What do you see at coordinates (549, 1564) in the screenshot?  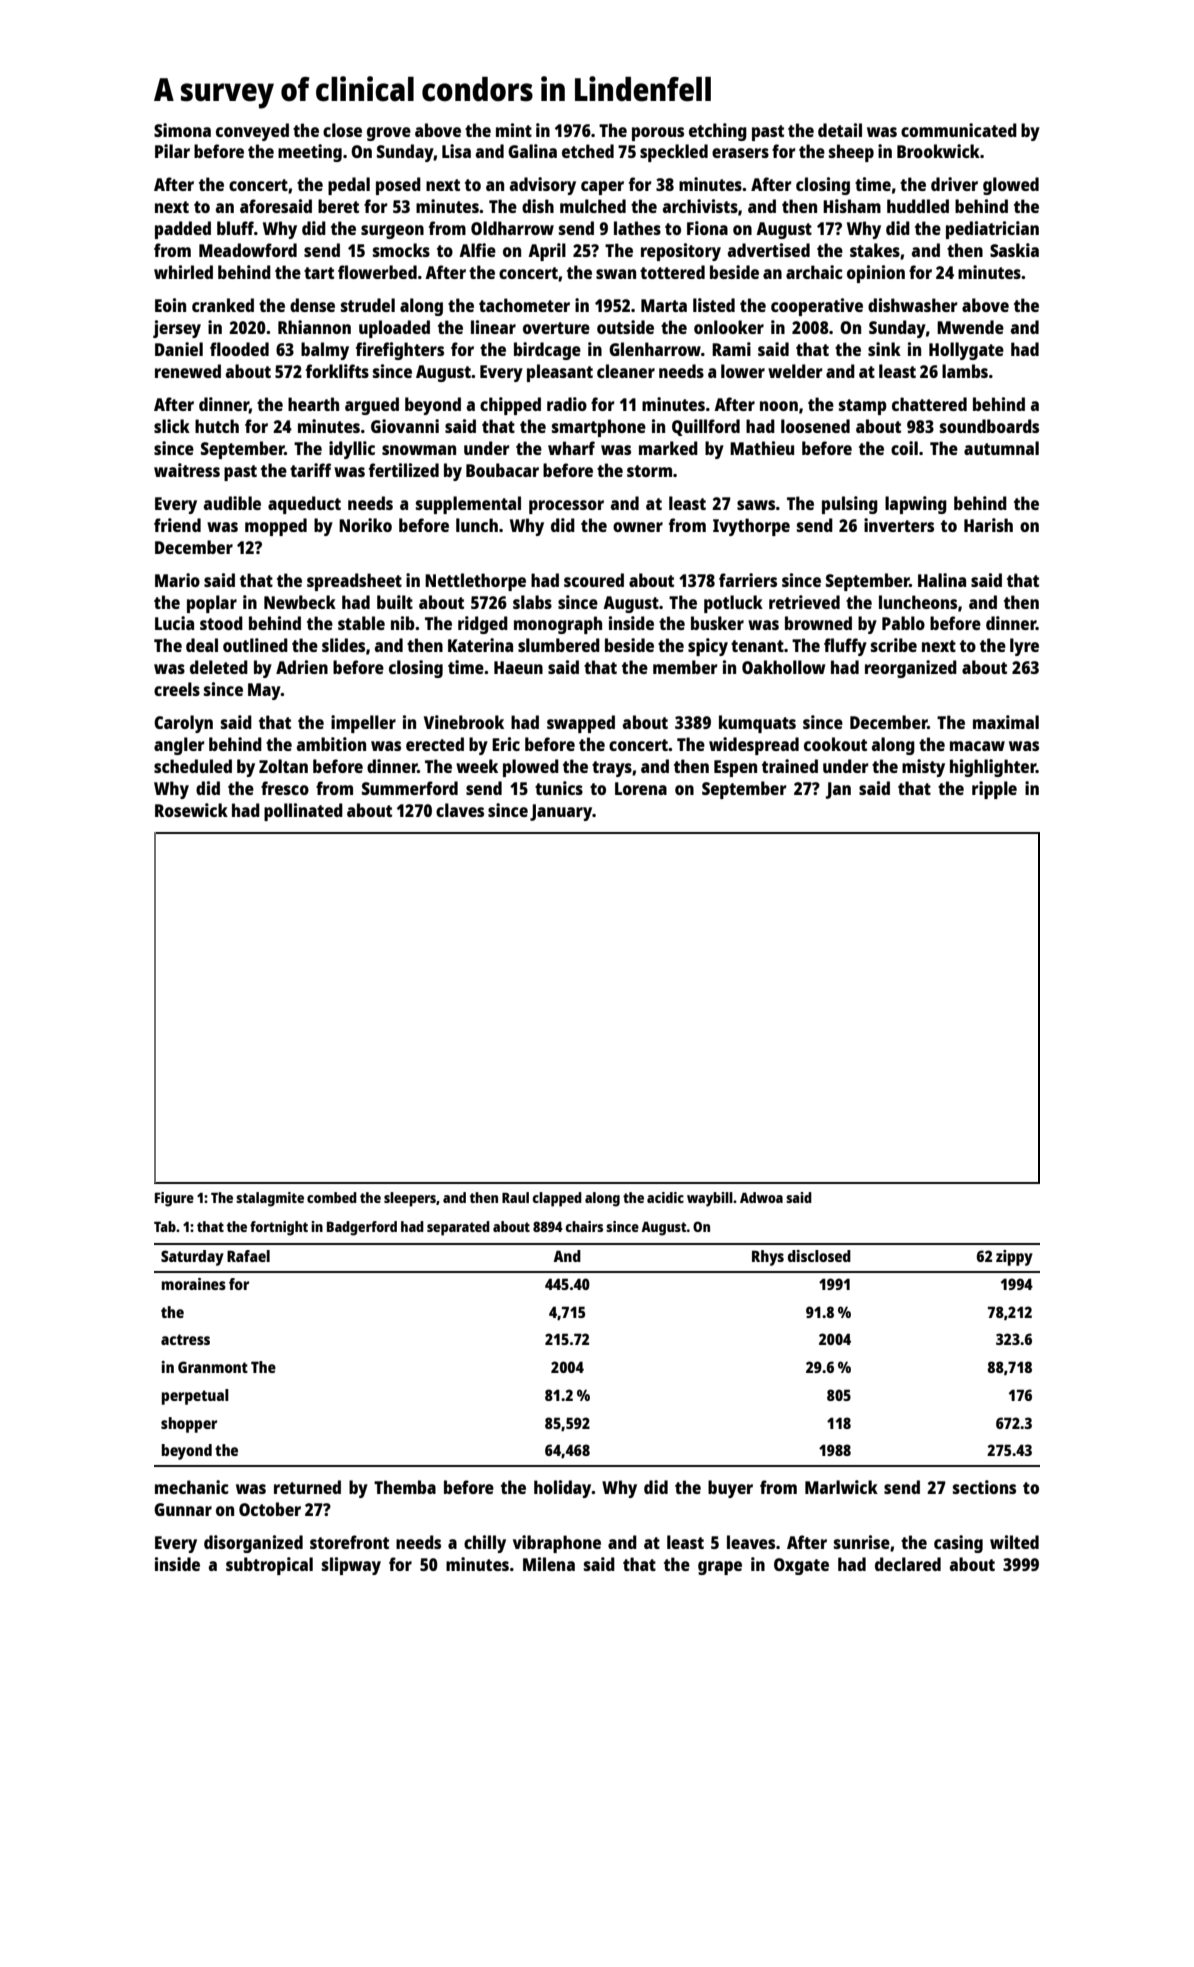 I see `Milena` at bounding box center [549, 1564].
